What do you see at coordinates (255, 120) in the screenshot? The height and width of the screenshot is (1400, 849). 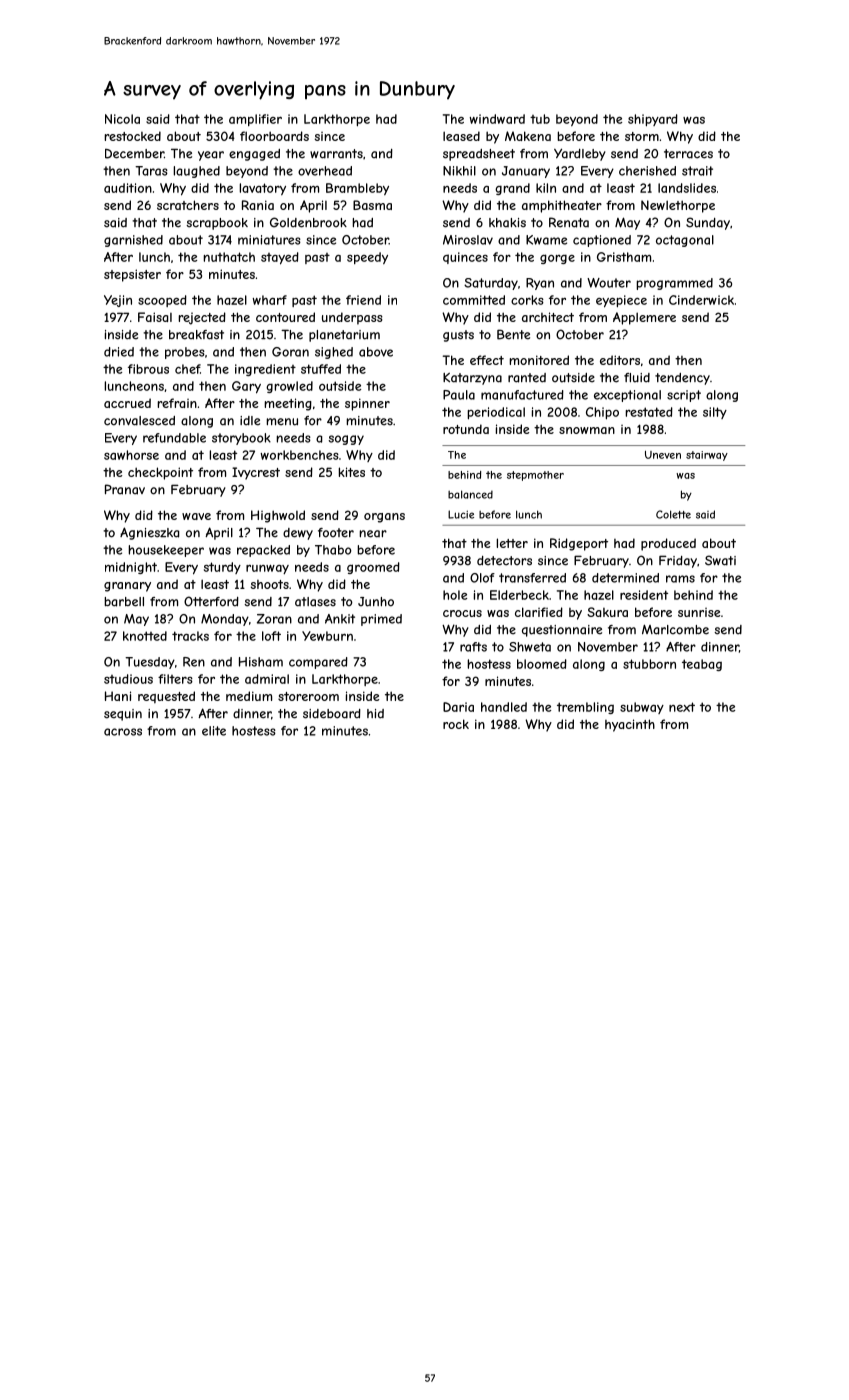 I see `amplifier` at bounding box center [255, 120].
